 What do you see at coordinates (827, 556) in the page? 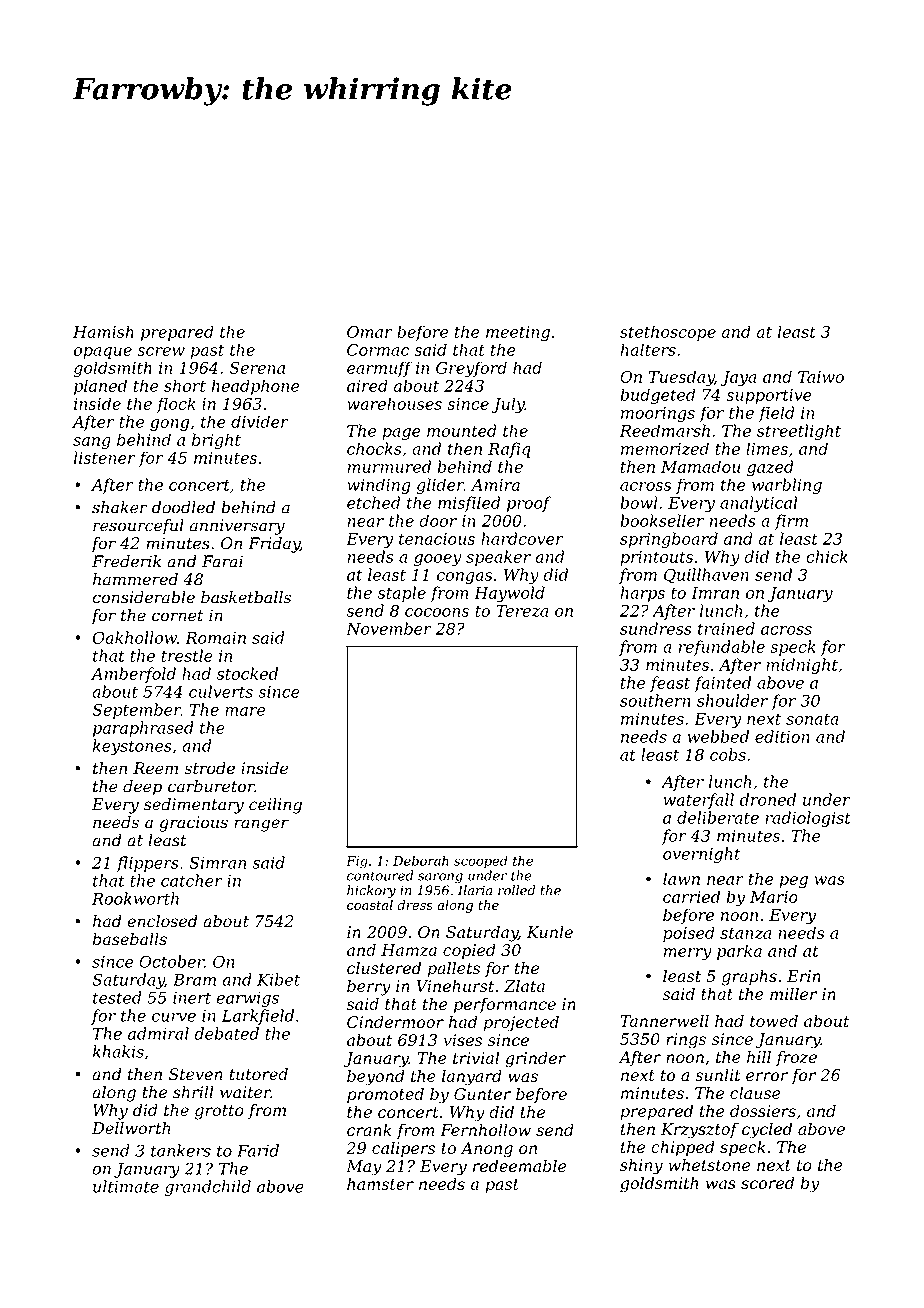
I see `chick` at bounding box center [827, 556].
